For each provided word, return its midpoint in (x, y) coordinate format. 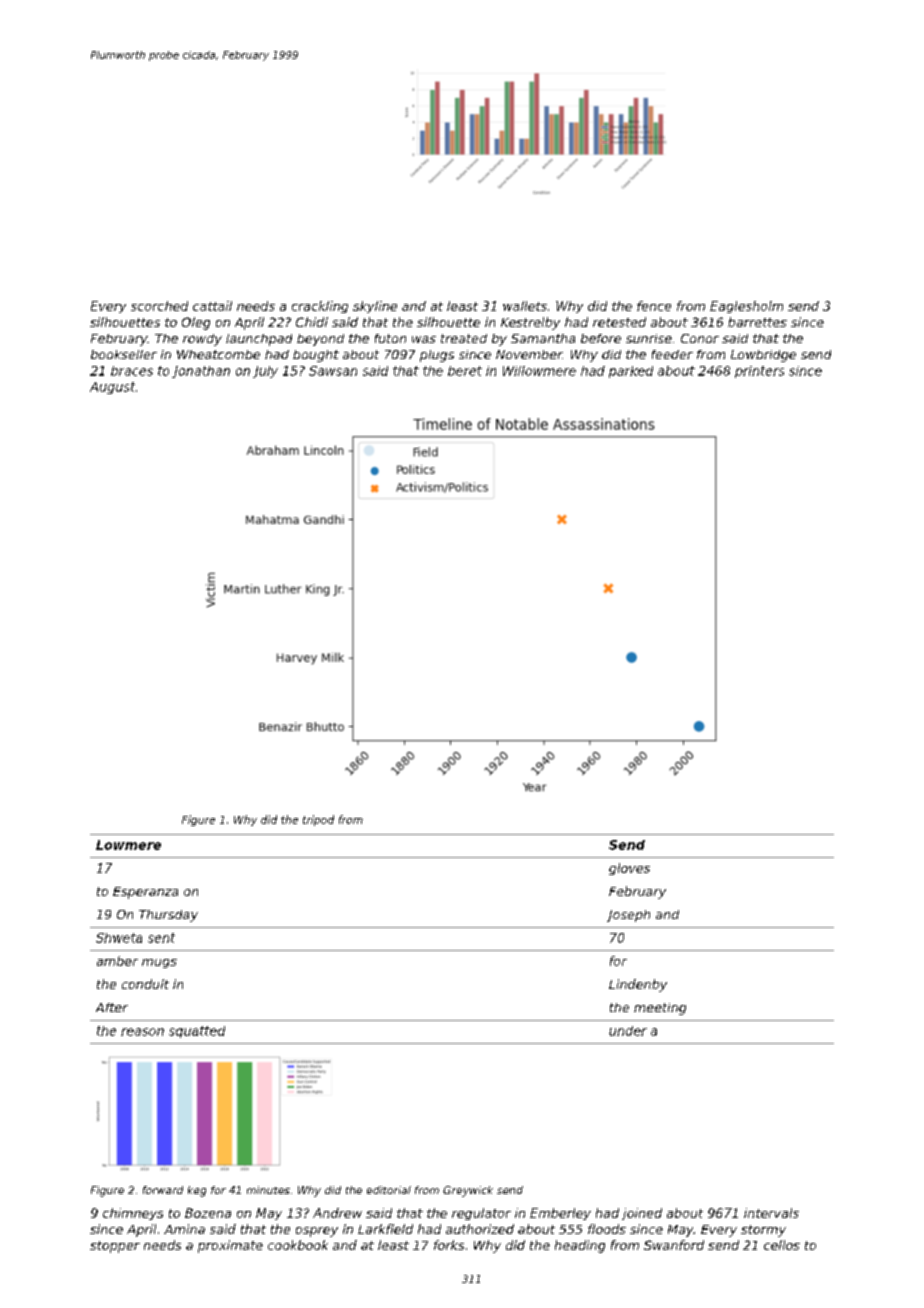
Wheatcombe (218, 354)
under (628, 1031)
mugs (159, 963)
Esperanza (145, 893)
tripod (318, 820)
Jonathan (201, 372)
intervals (771, 1213)
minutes (268, 1190)
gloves (629, 869)
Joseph (628, 916)
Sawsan (333, 371)
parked (631, 372)
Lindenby (638, 985)
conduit (145, 984)
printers (759, 372)
